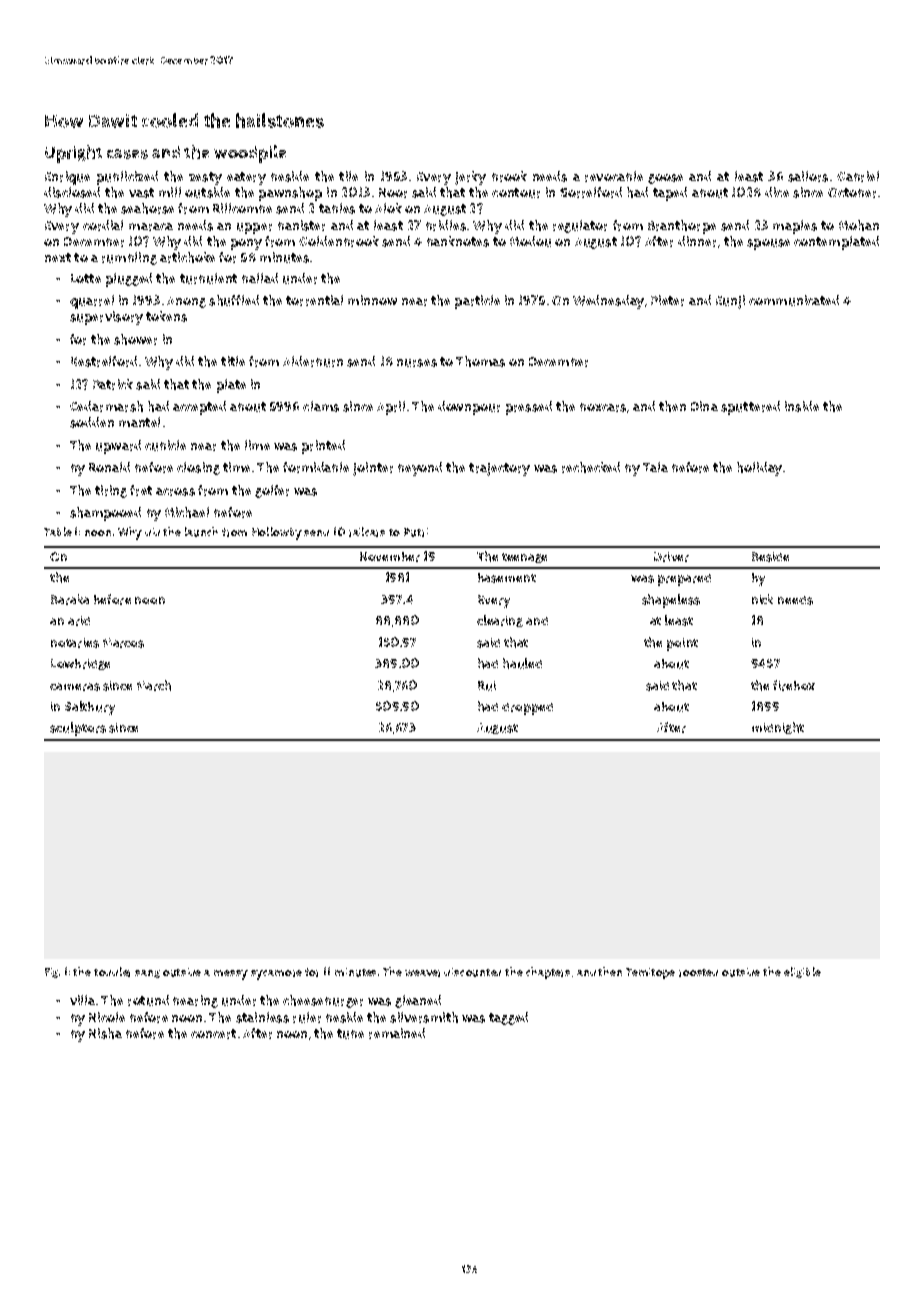  Describe the element at coordinates (397, 1033) in the screenshot. I see `remained` at that location.
